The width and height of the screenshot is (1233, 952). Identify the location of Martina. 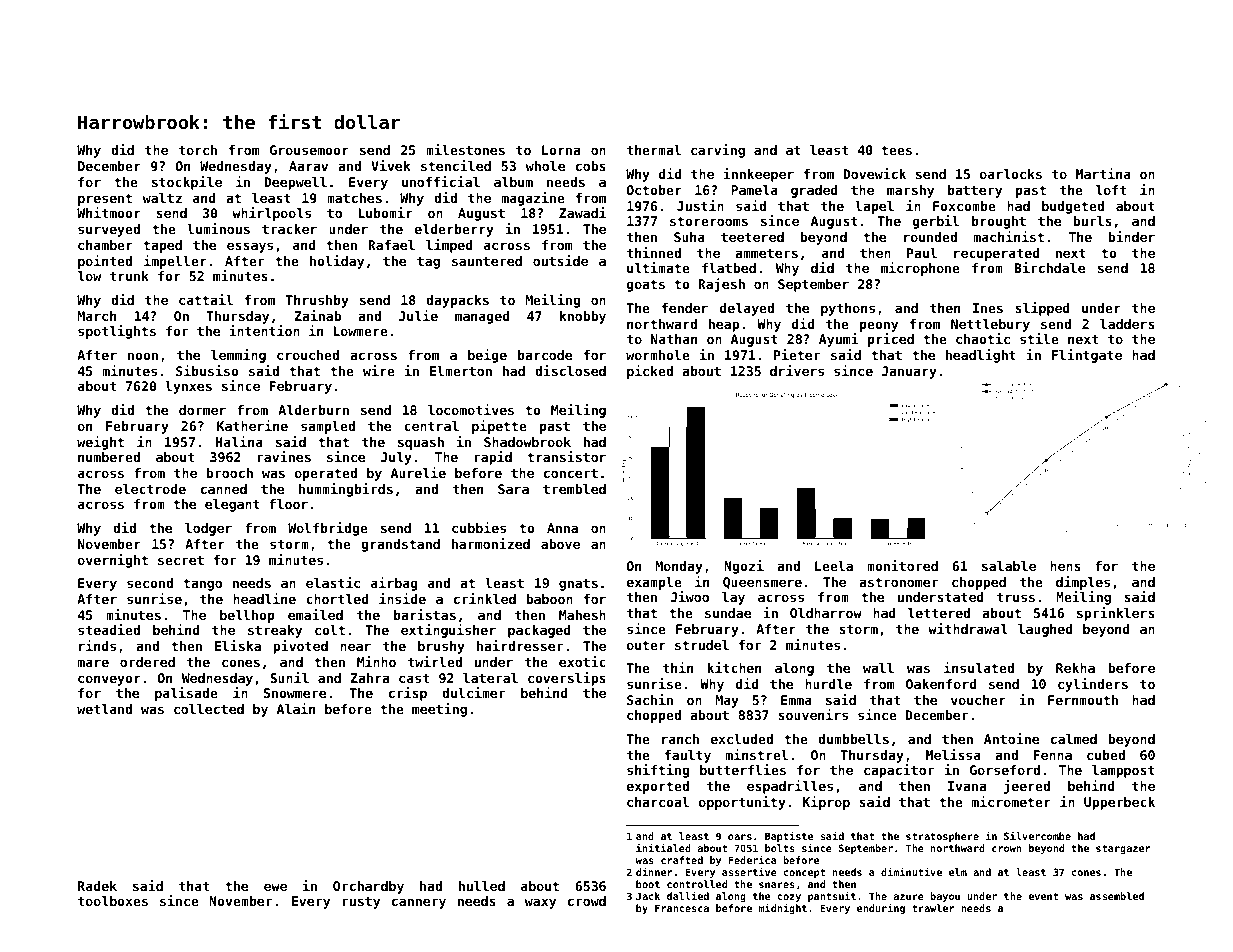
(1103, 173).
